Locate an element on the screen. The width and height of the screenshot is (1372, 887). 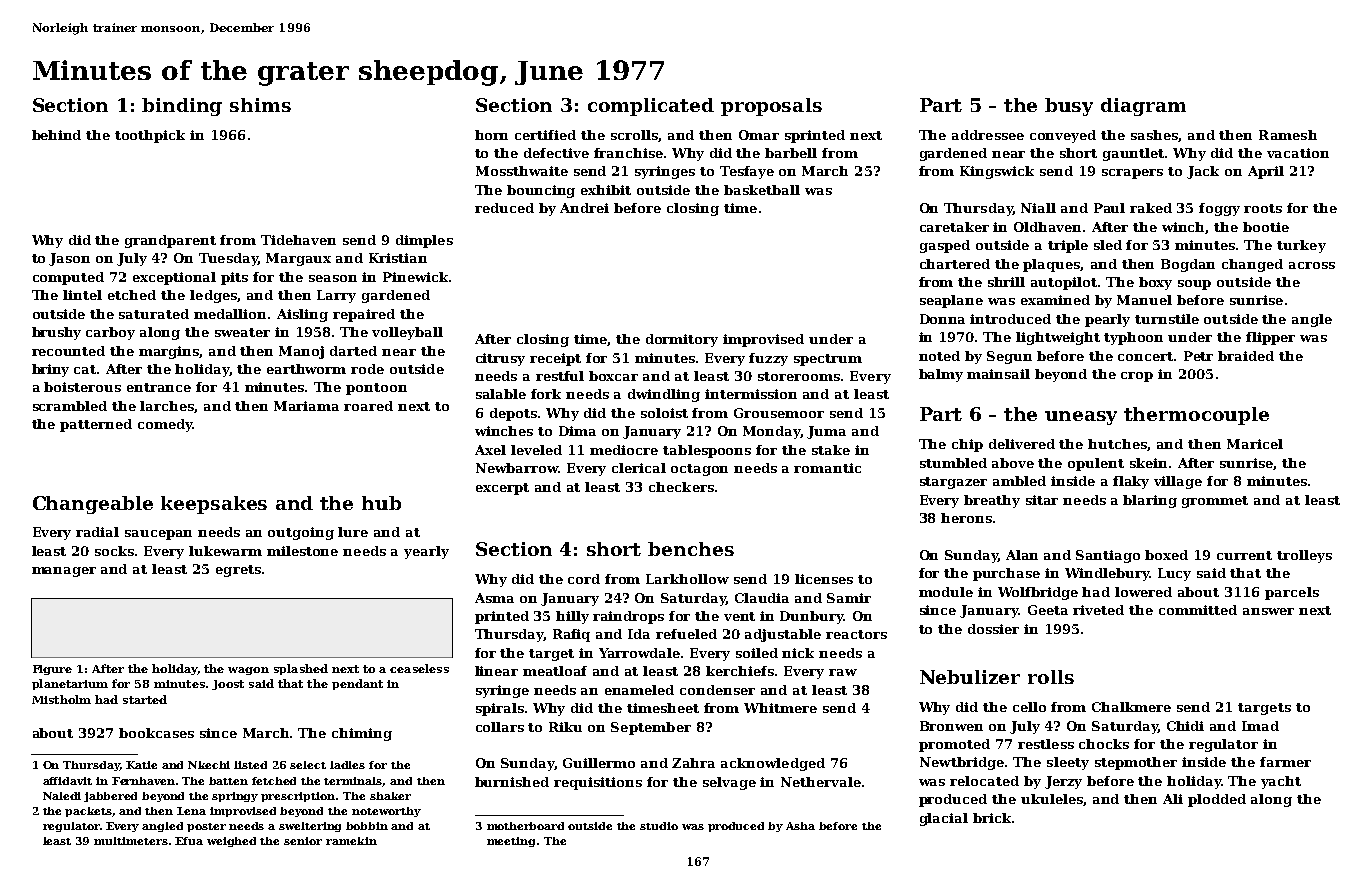
flaky is located at coordinates (1131, 482).
